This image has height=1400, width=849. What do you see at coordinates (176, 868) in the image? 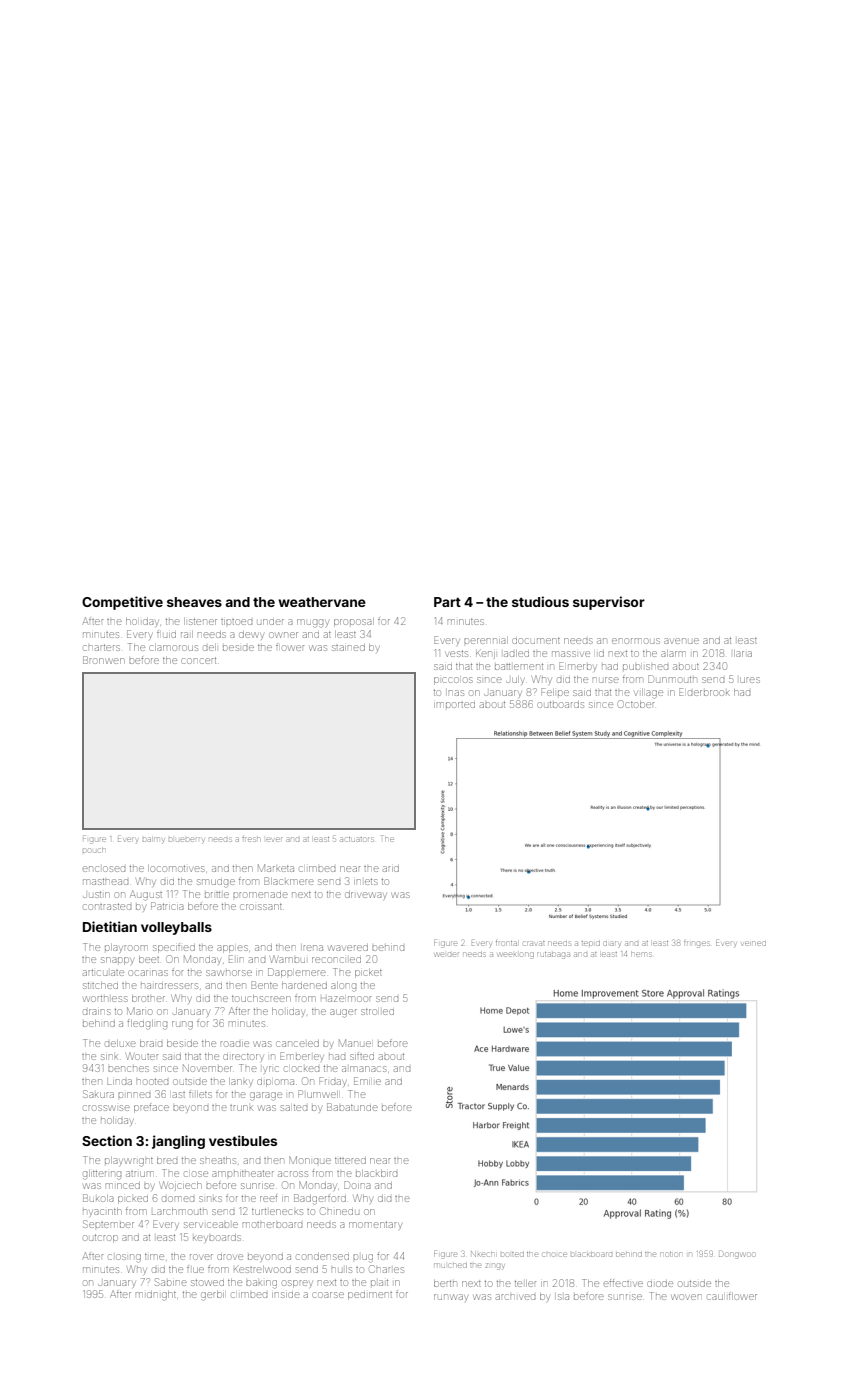
I see `locomotives` at bounding box center [176, 868].
